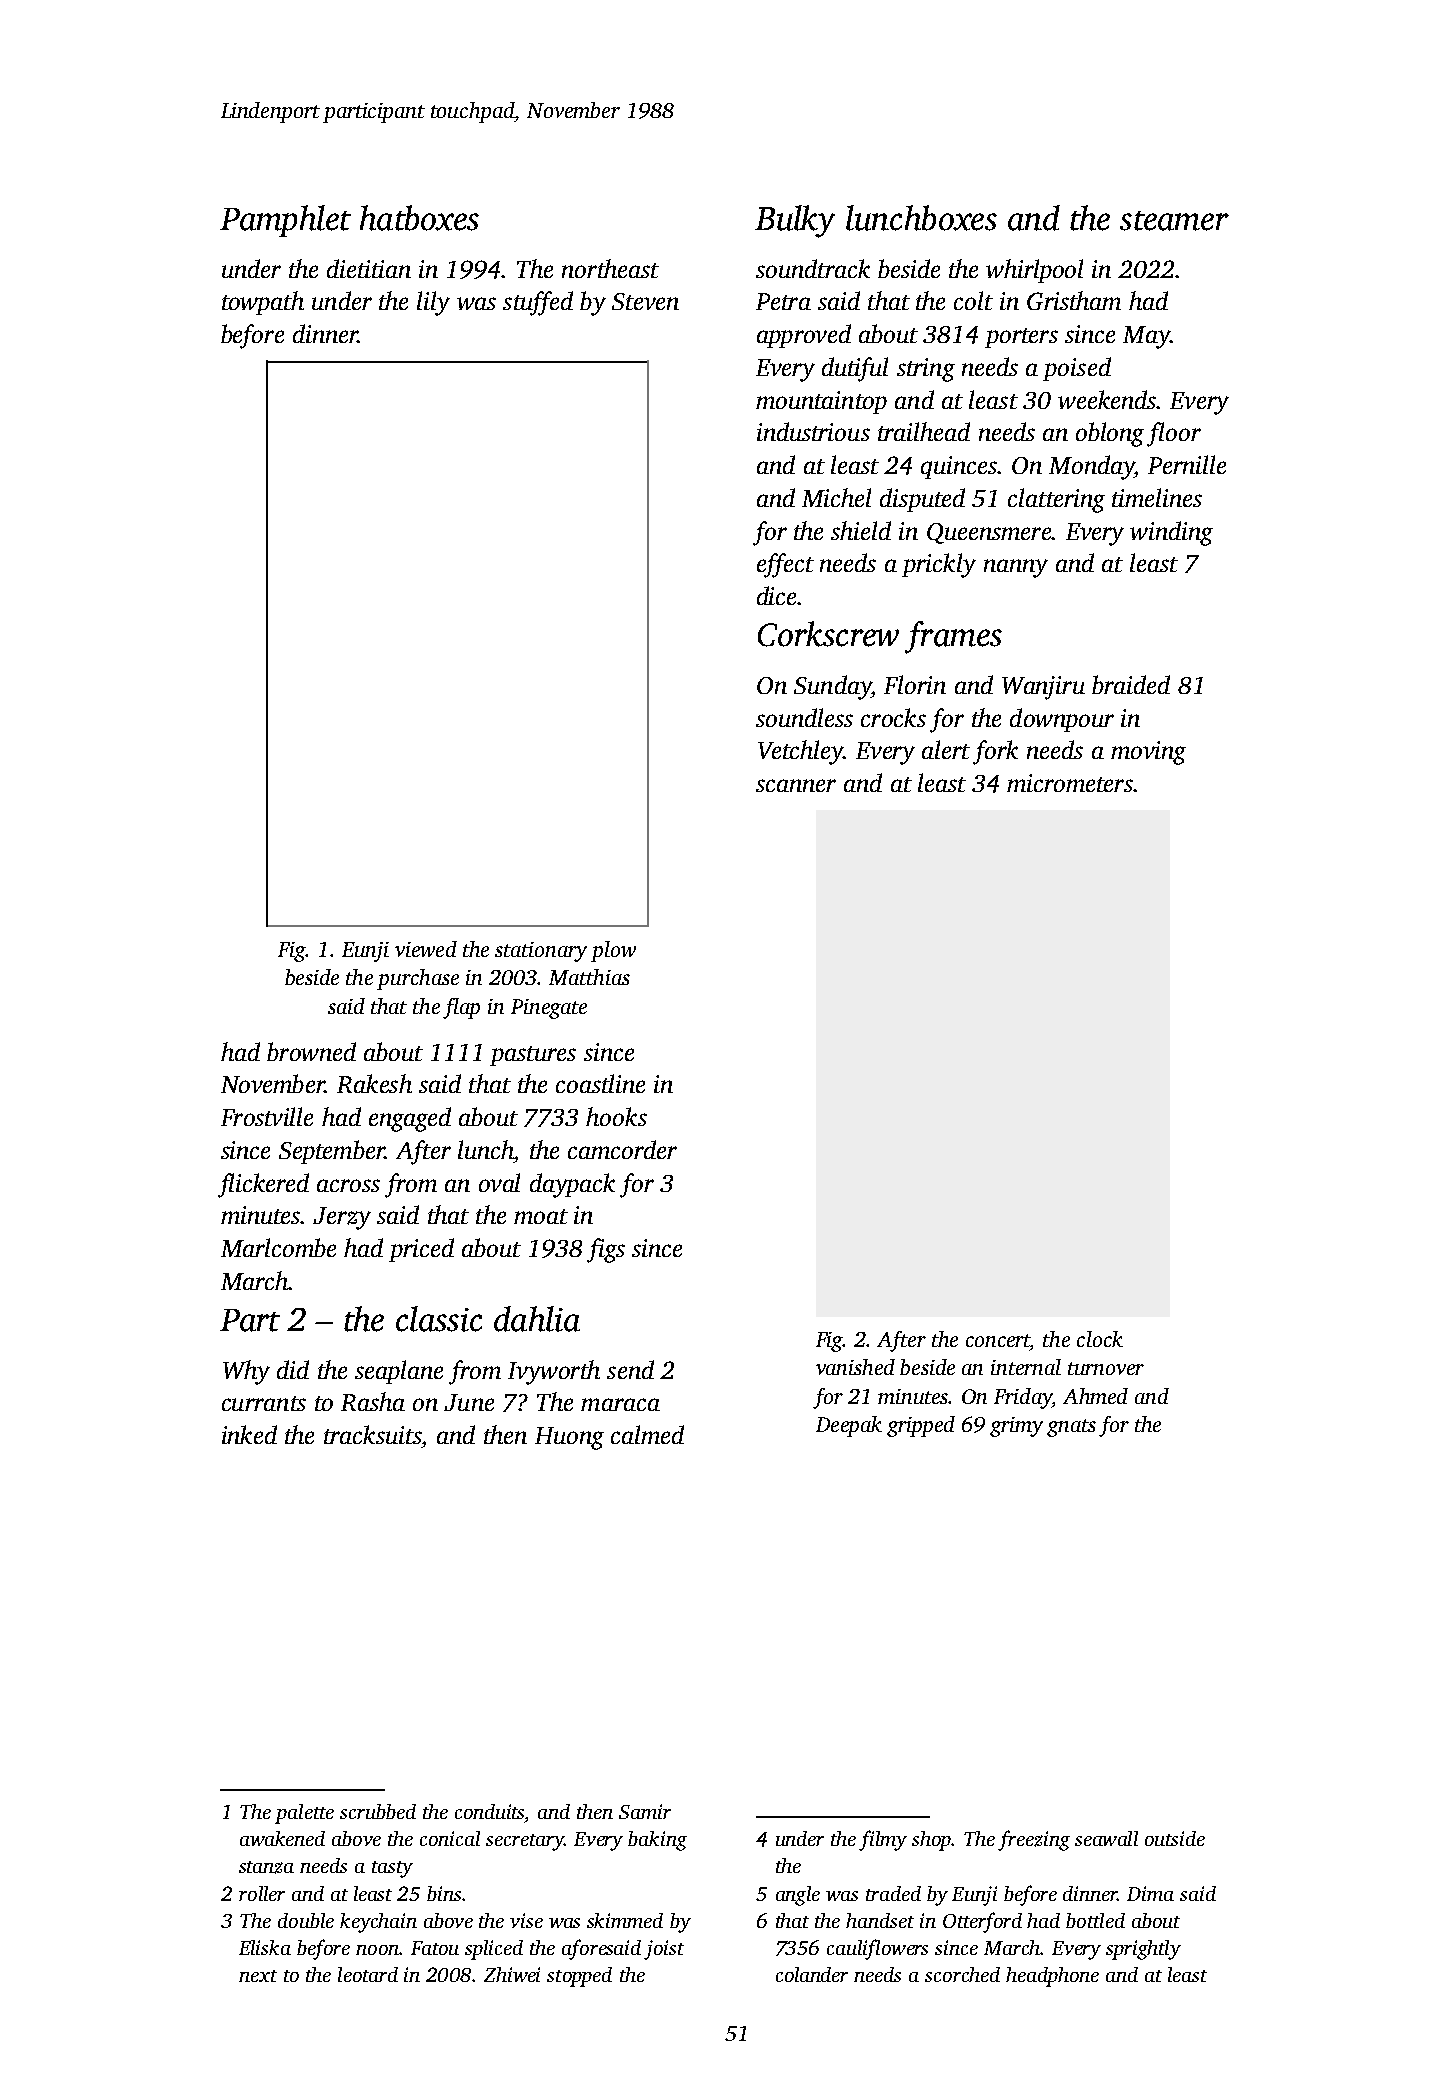  Describe the element at coordinates (795, 221) in the screenshot. I see `Bulky` at that location.
